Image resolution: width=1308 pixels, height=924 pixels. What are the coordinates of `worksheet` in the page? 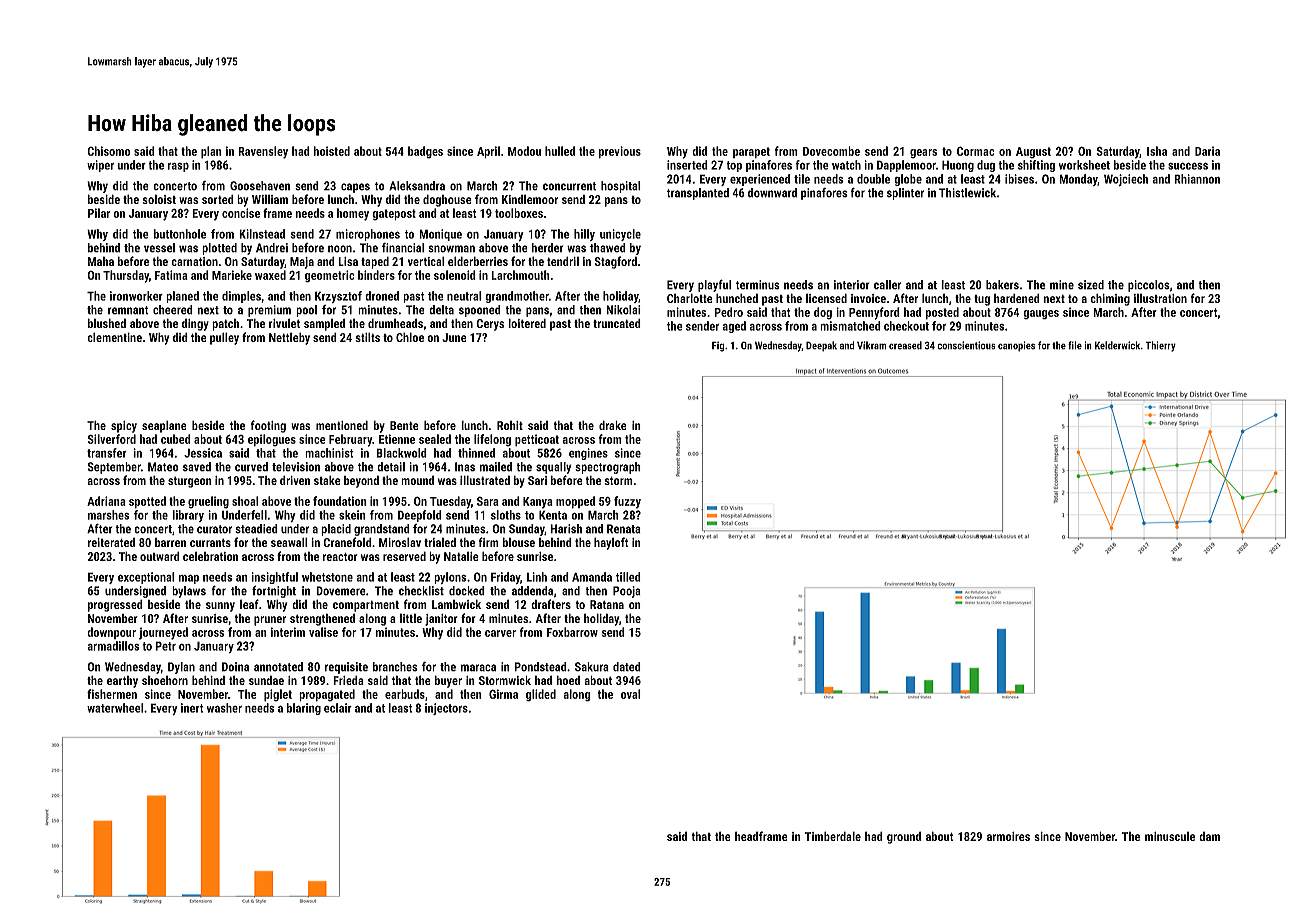 It's located at (1084, 165).
